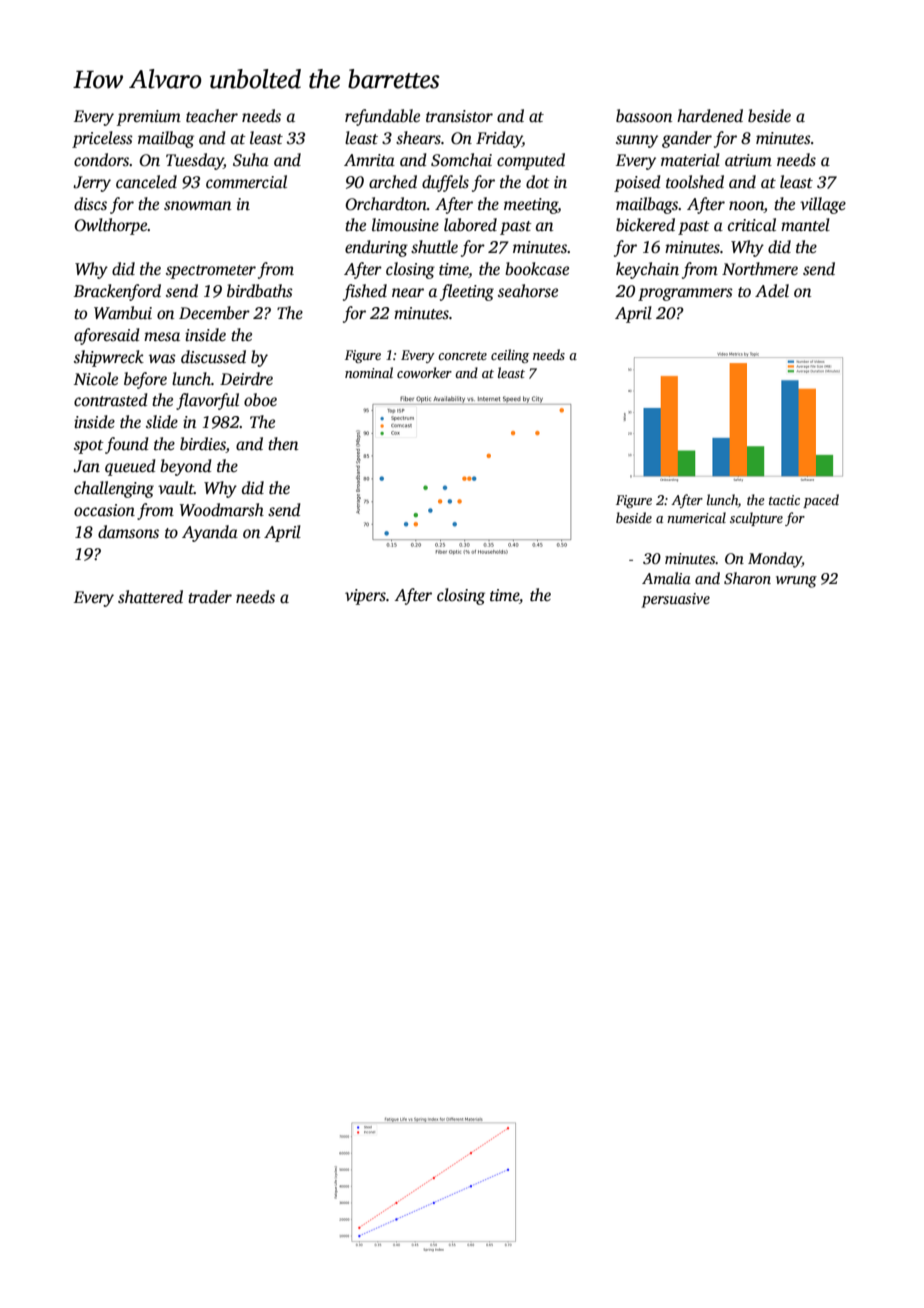  I want to click on coworker, so click(424, 372).
